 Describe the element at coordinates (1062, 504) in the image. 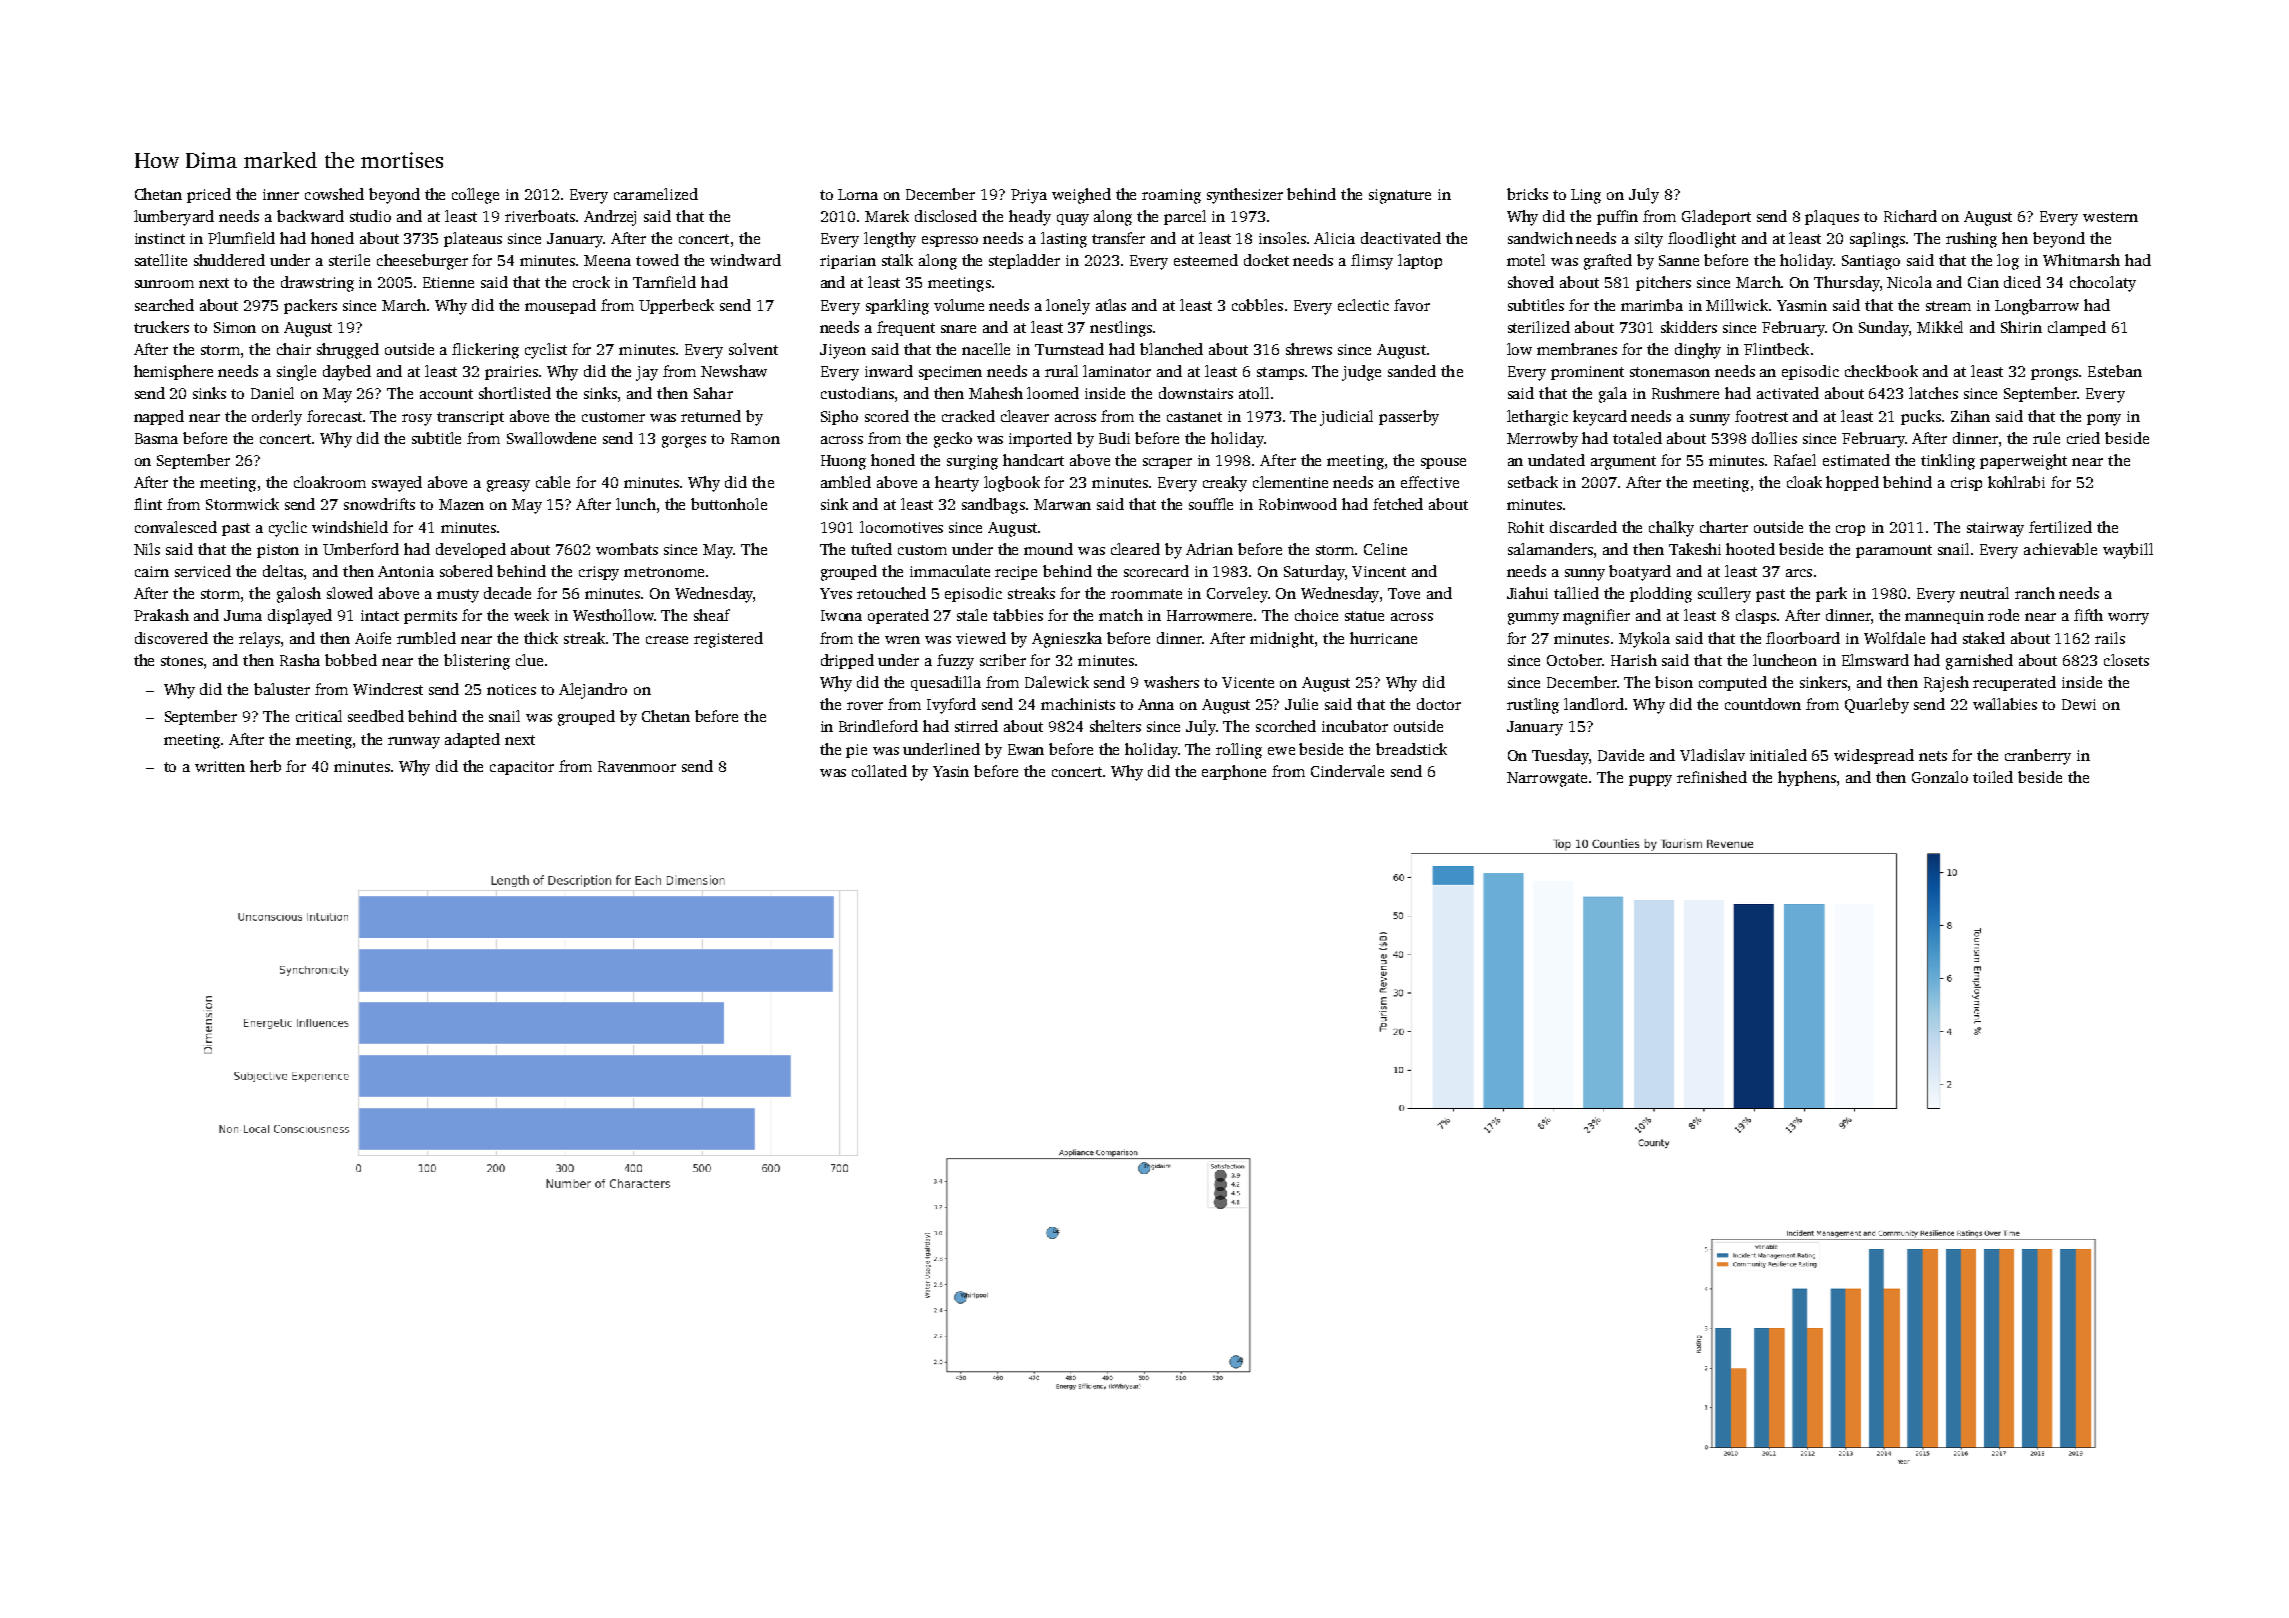

I see `Marwan` at that location.
